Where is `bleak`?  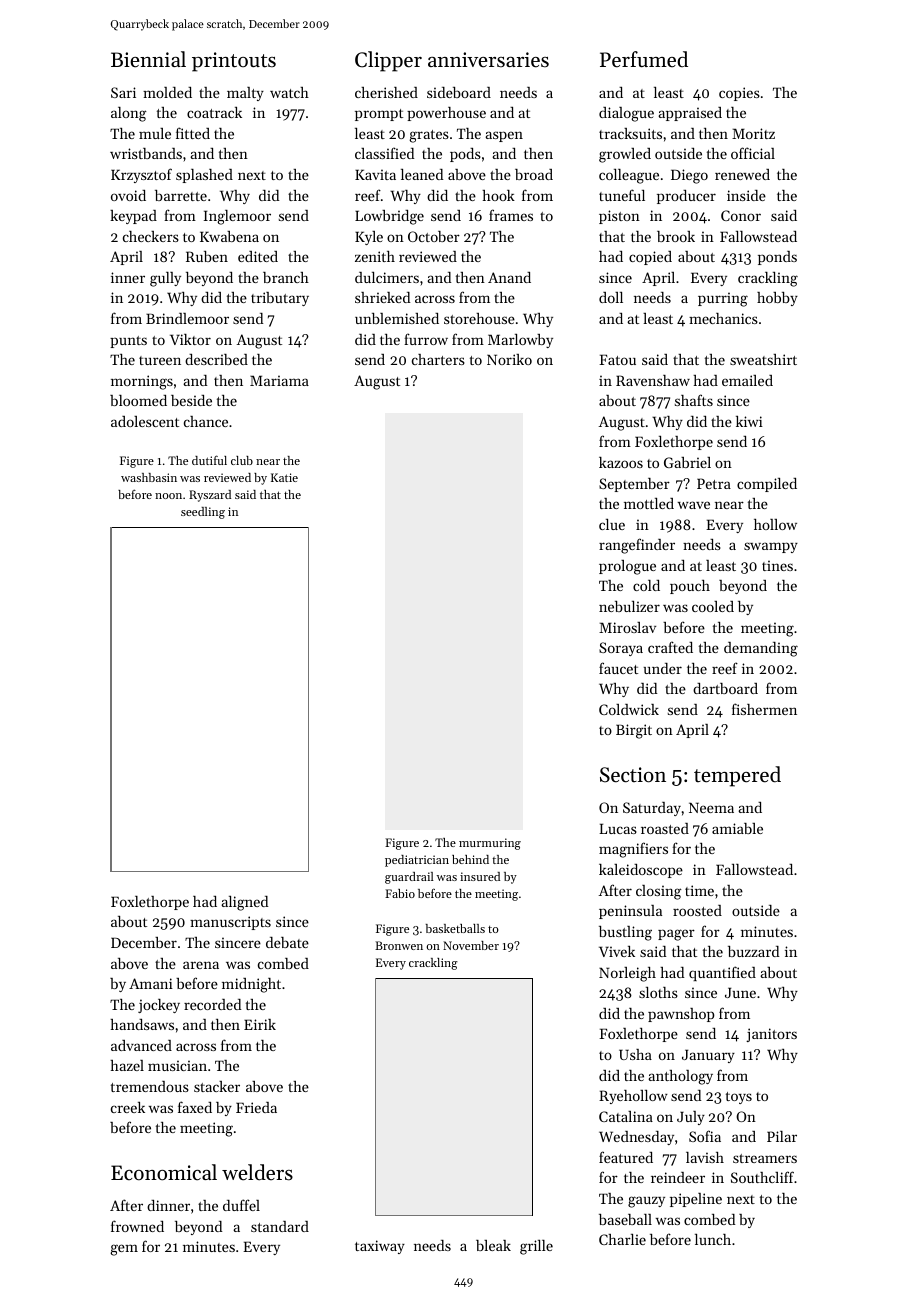
bleak is located at coordinates (493, 1245).
